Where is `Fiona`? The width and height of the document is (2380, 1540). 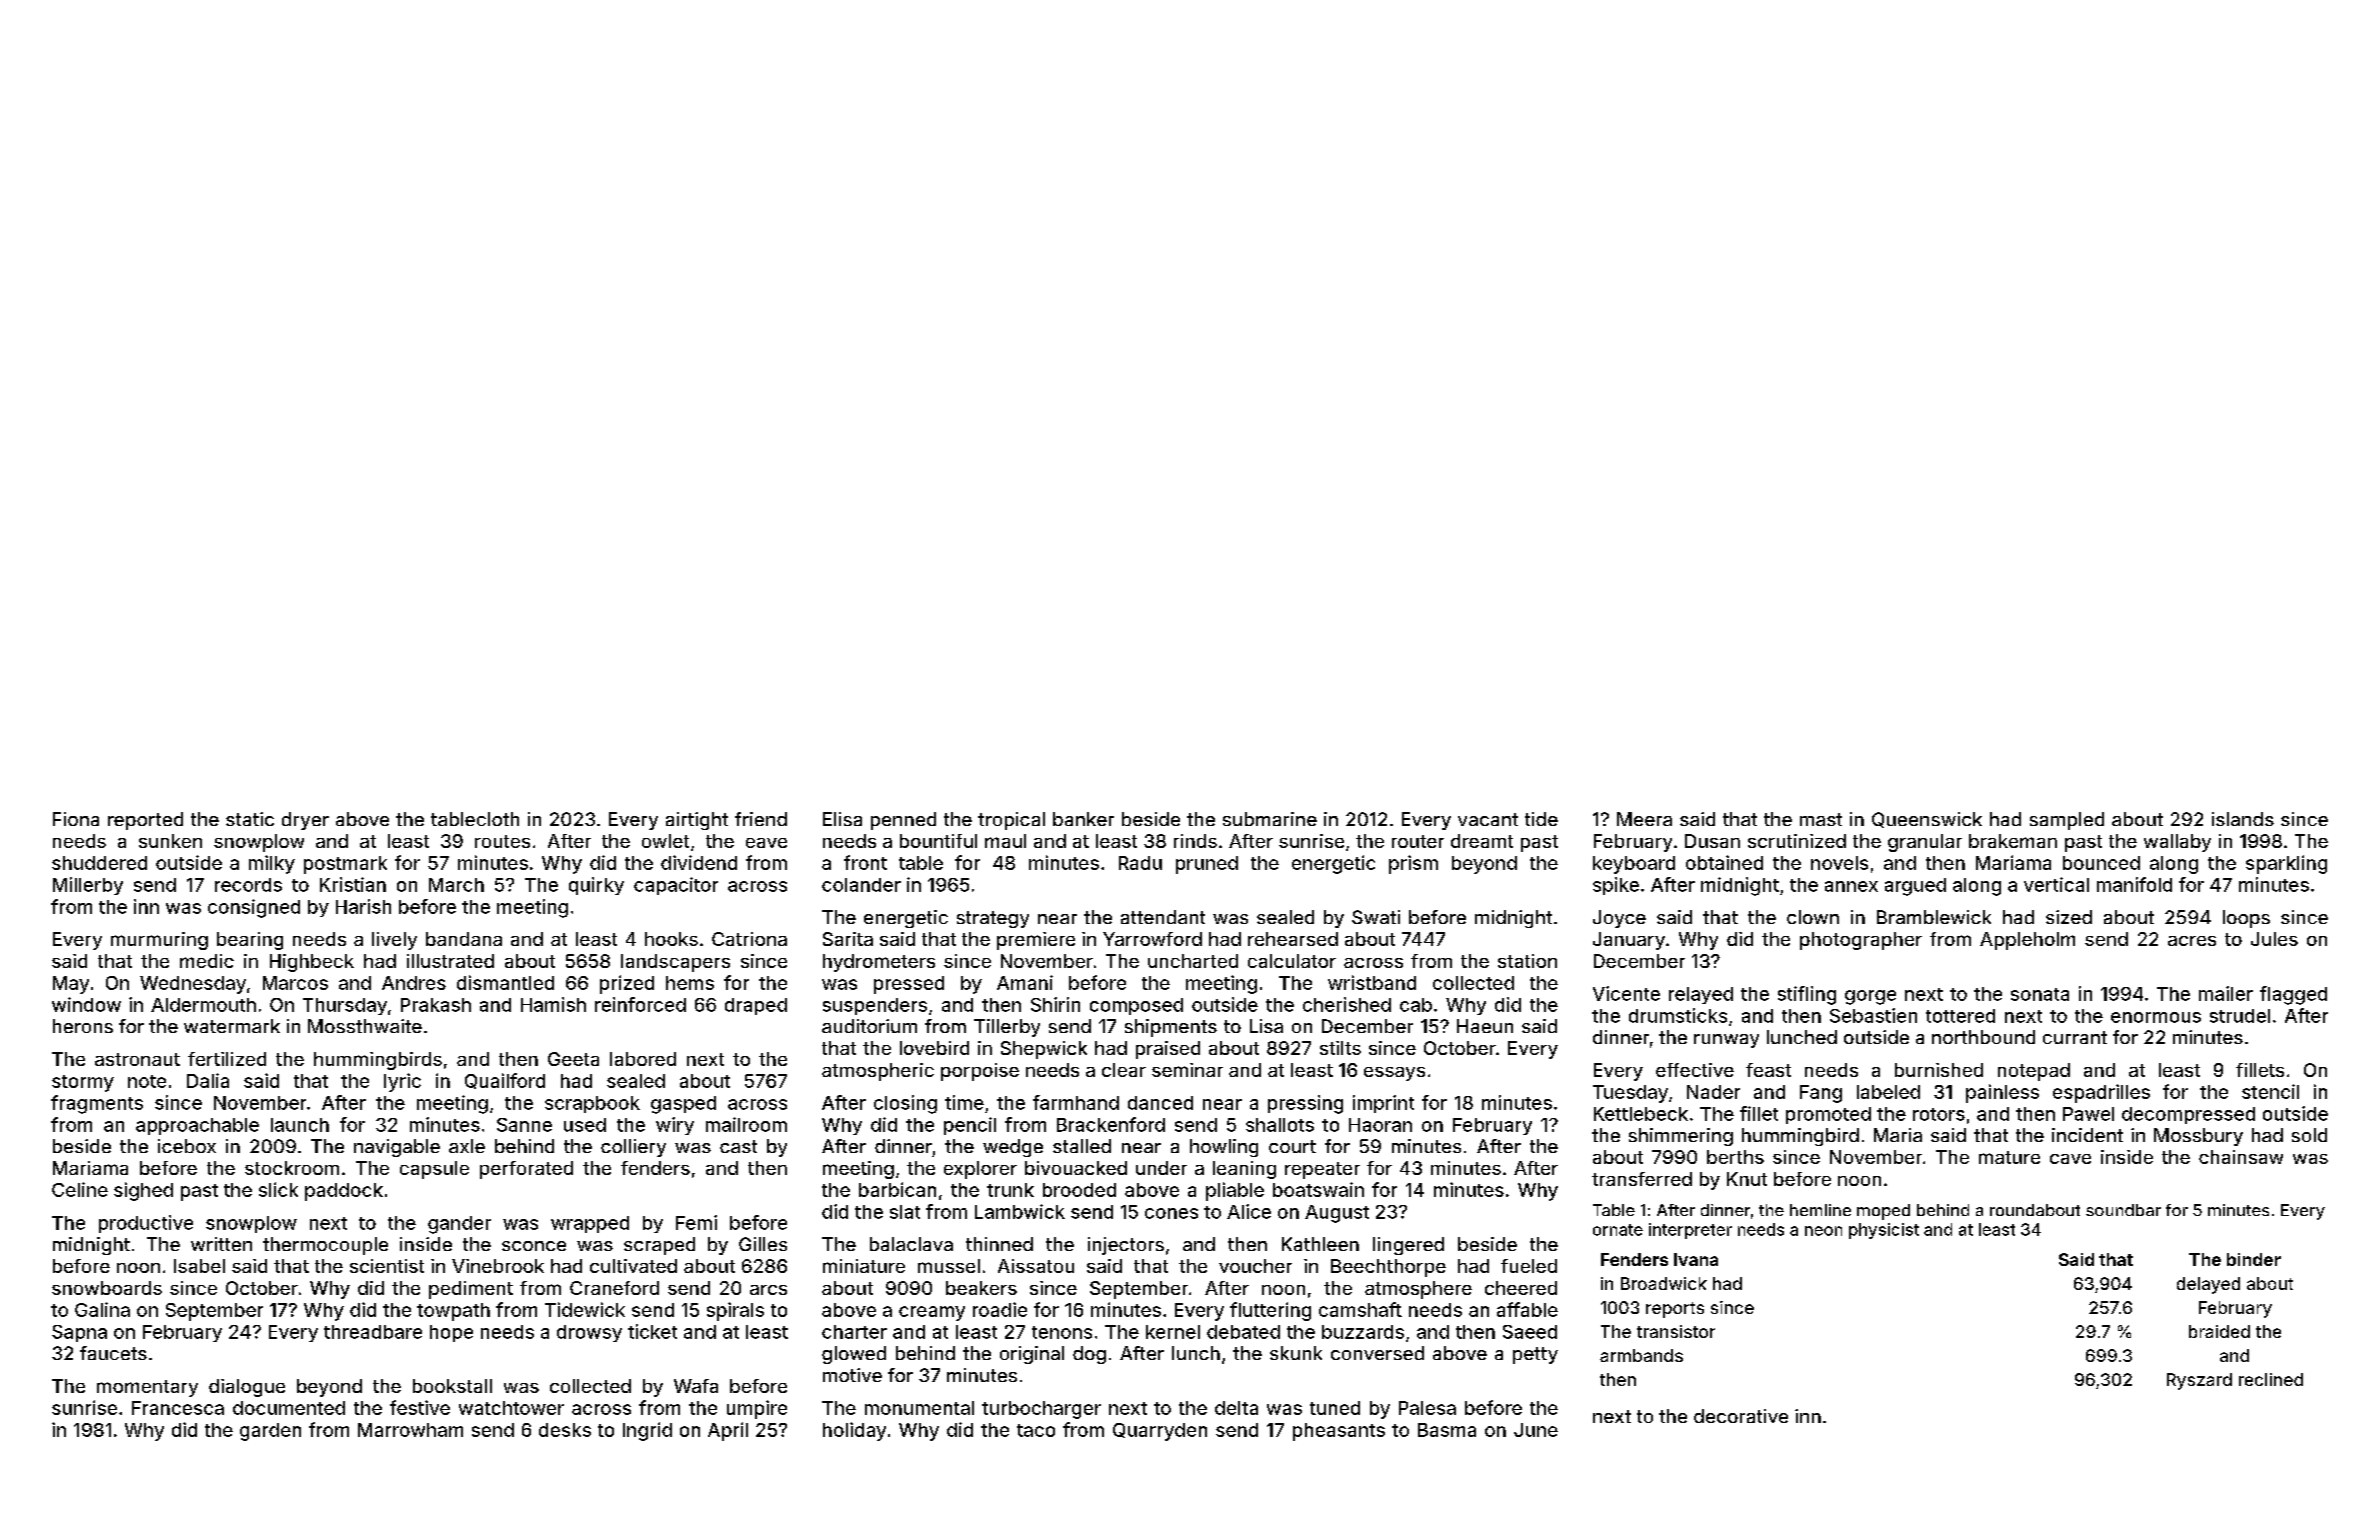 Fiona is located at coordinates (76, 819).
